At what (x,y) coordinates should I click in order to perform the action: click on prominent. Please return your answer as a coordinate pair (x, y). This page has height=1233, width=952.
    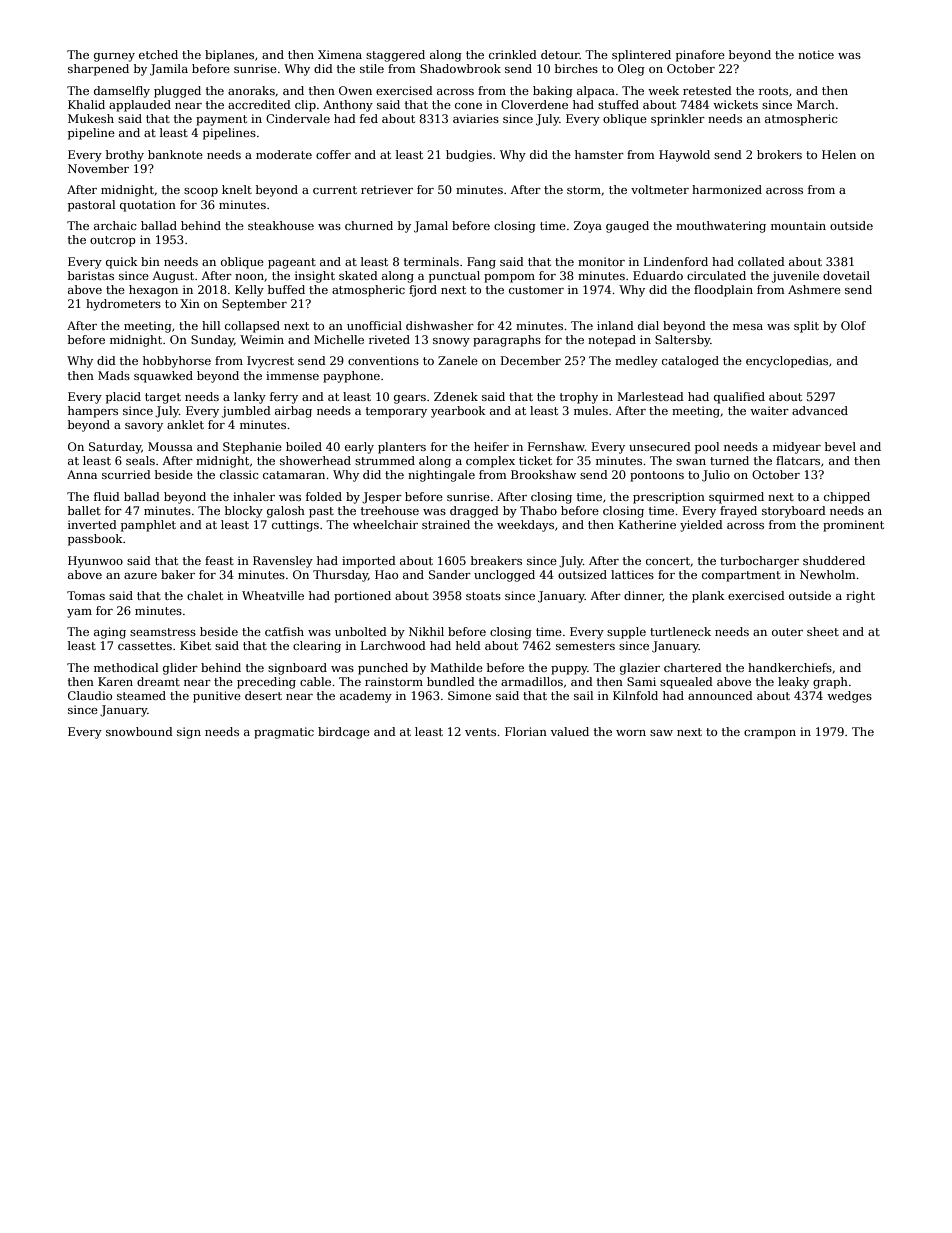
    Looking at the image, I should click on (853, 526).
